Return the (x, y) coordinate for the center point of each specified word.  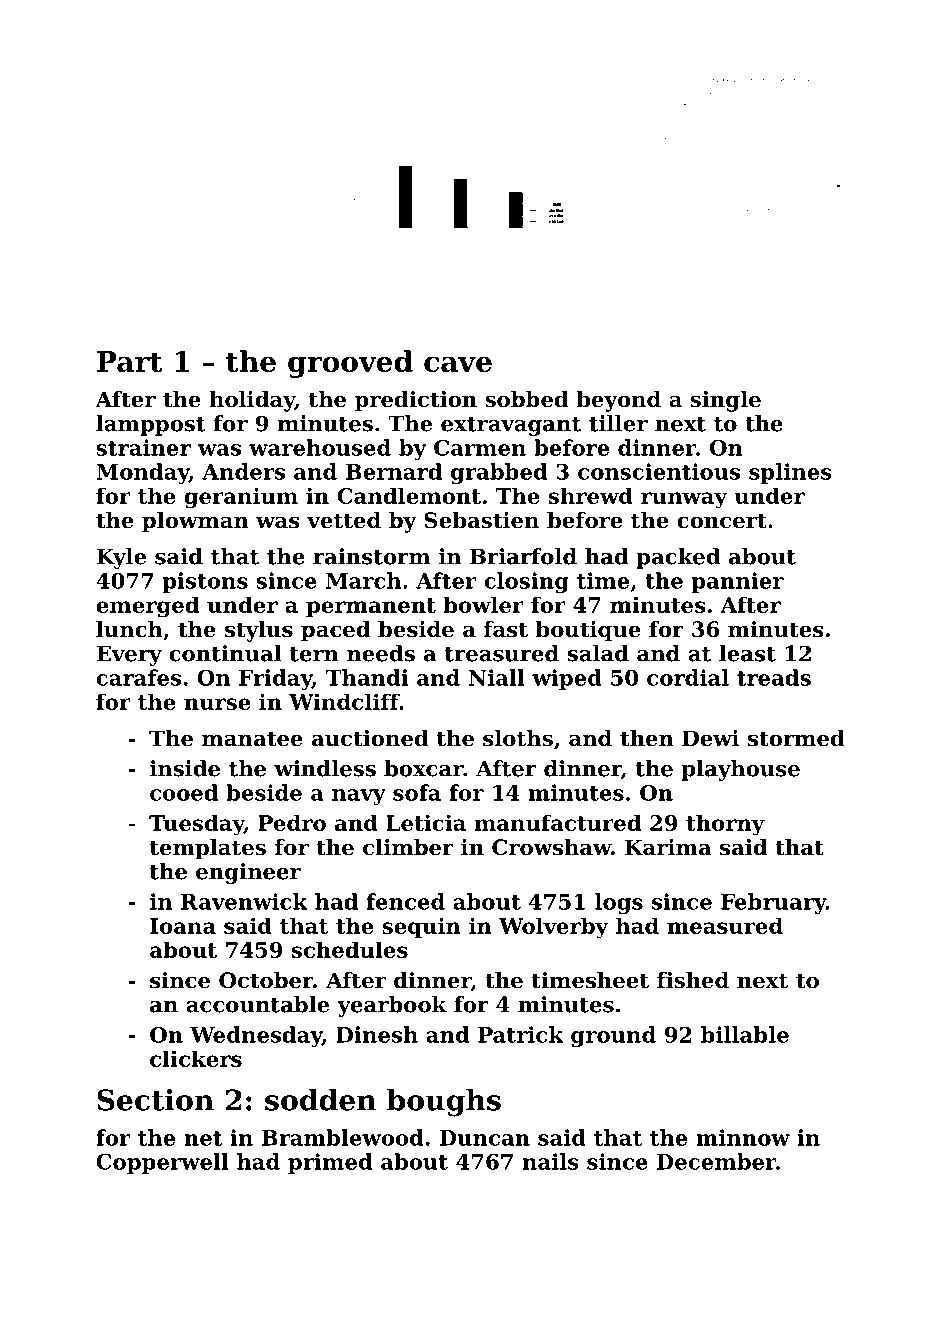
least (747, 653)
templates (208, 849)
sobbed (527, 399)
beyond (618, 401)
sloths (518, 738)
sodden (320, 1100)
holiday (252, 401)
